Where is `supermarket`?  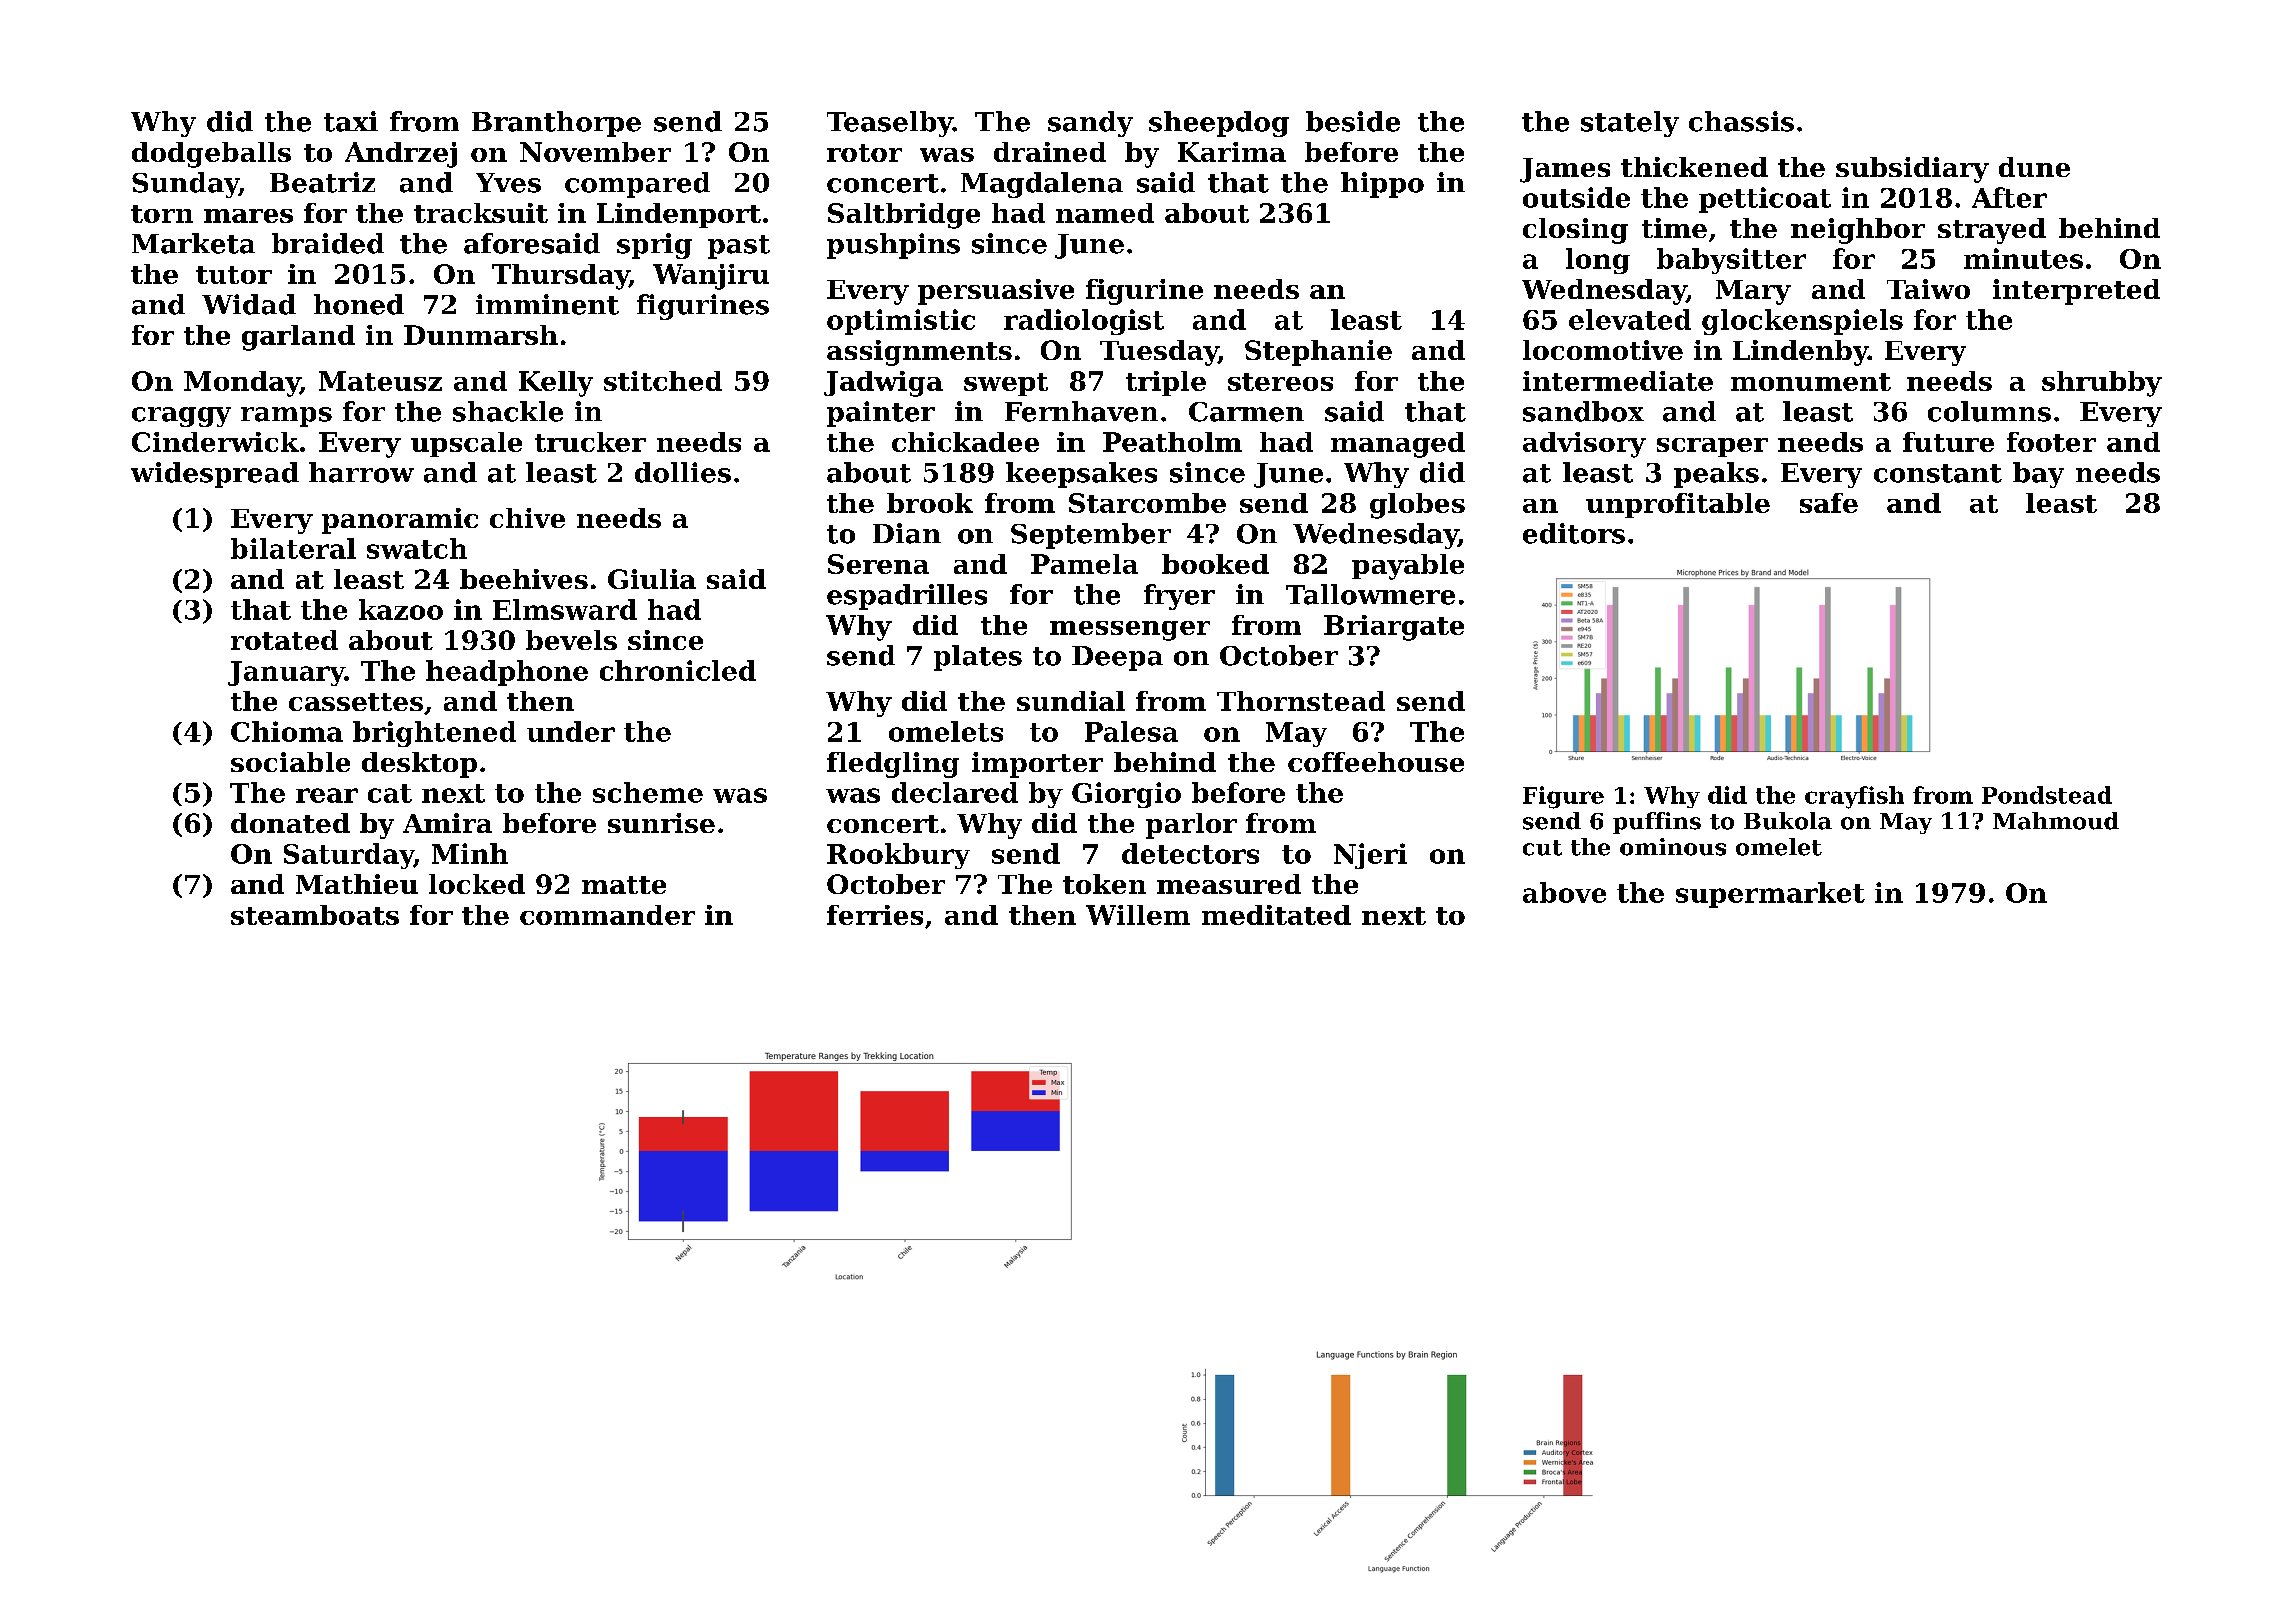 supermarket is located at coordinates (1770, 895).
